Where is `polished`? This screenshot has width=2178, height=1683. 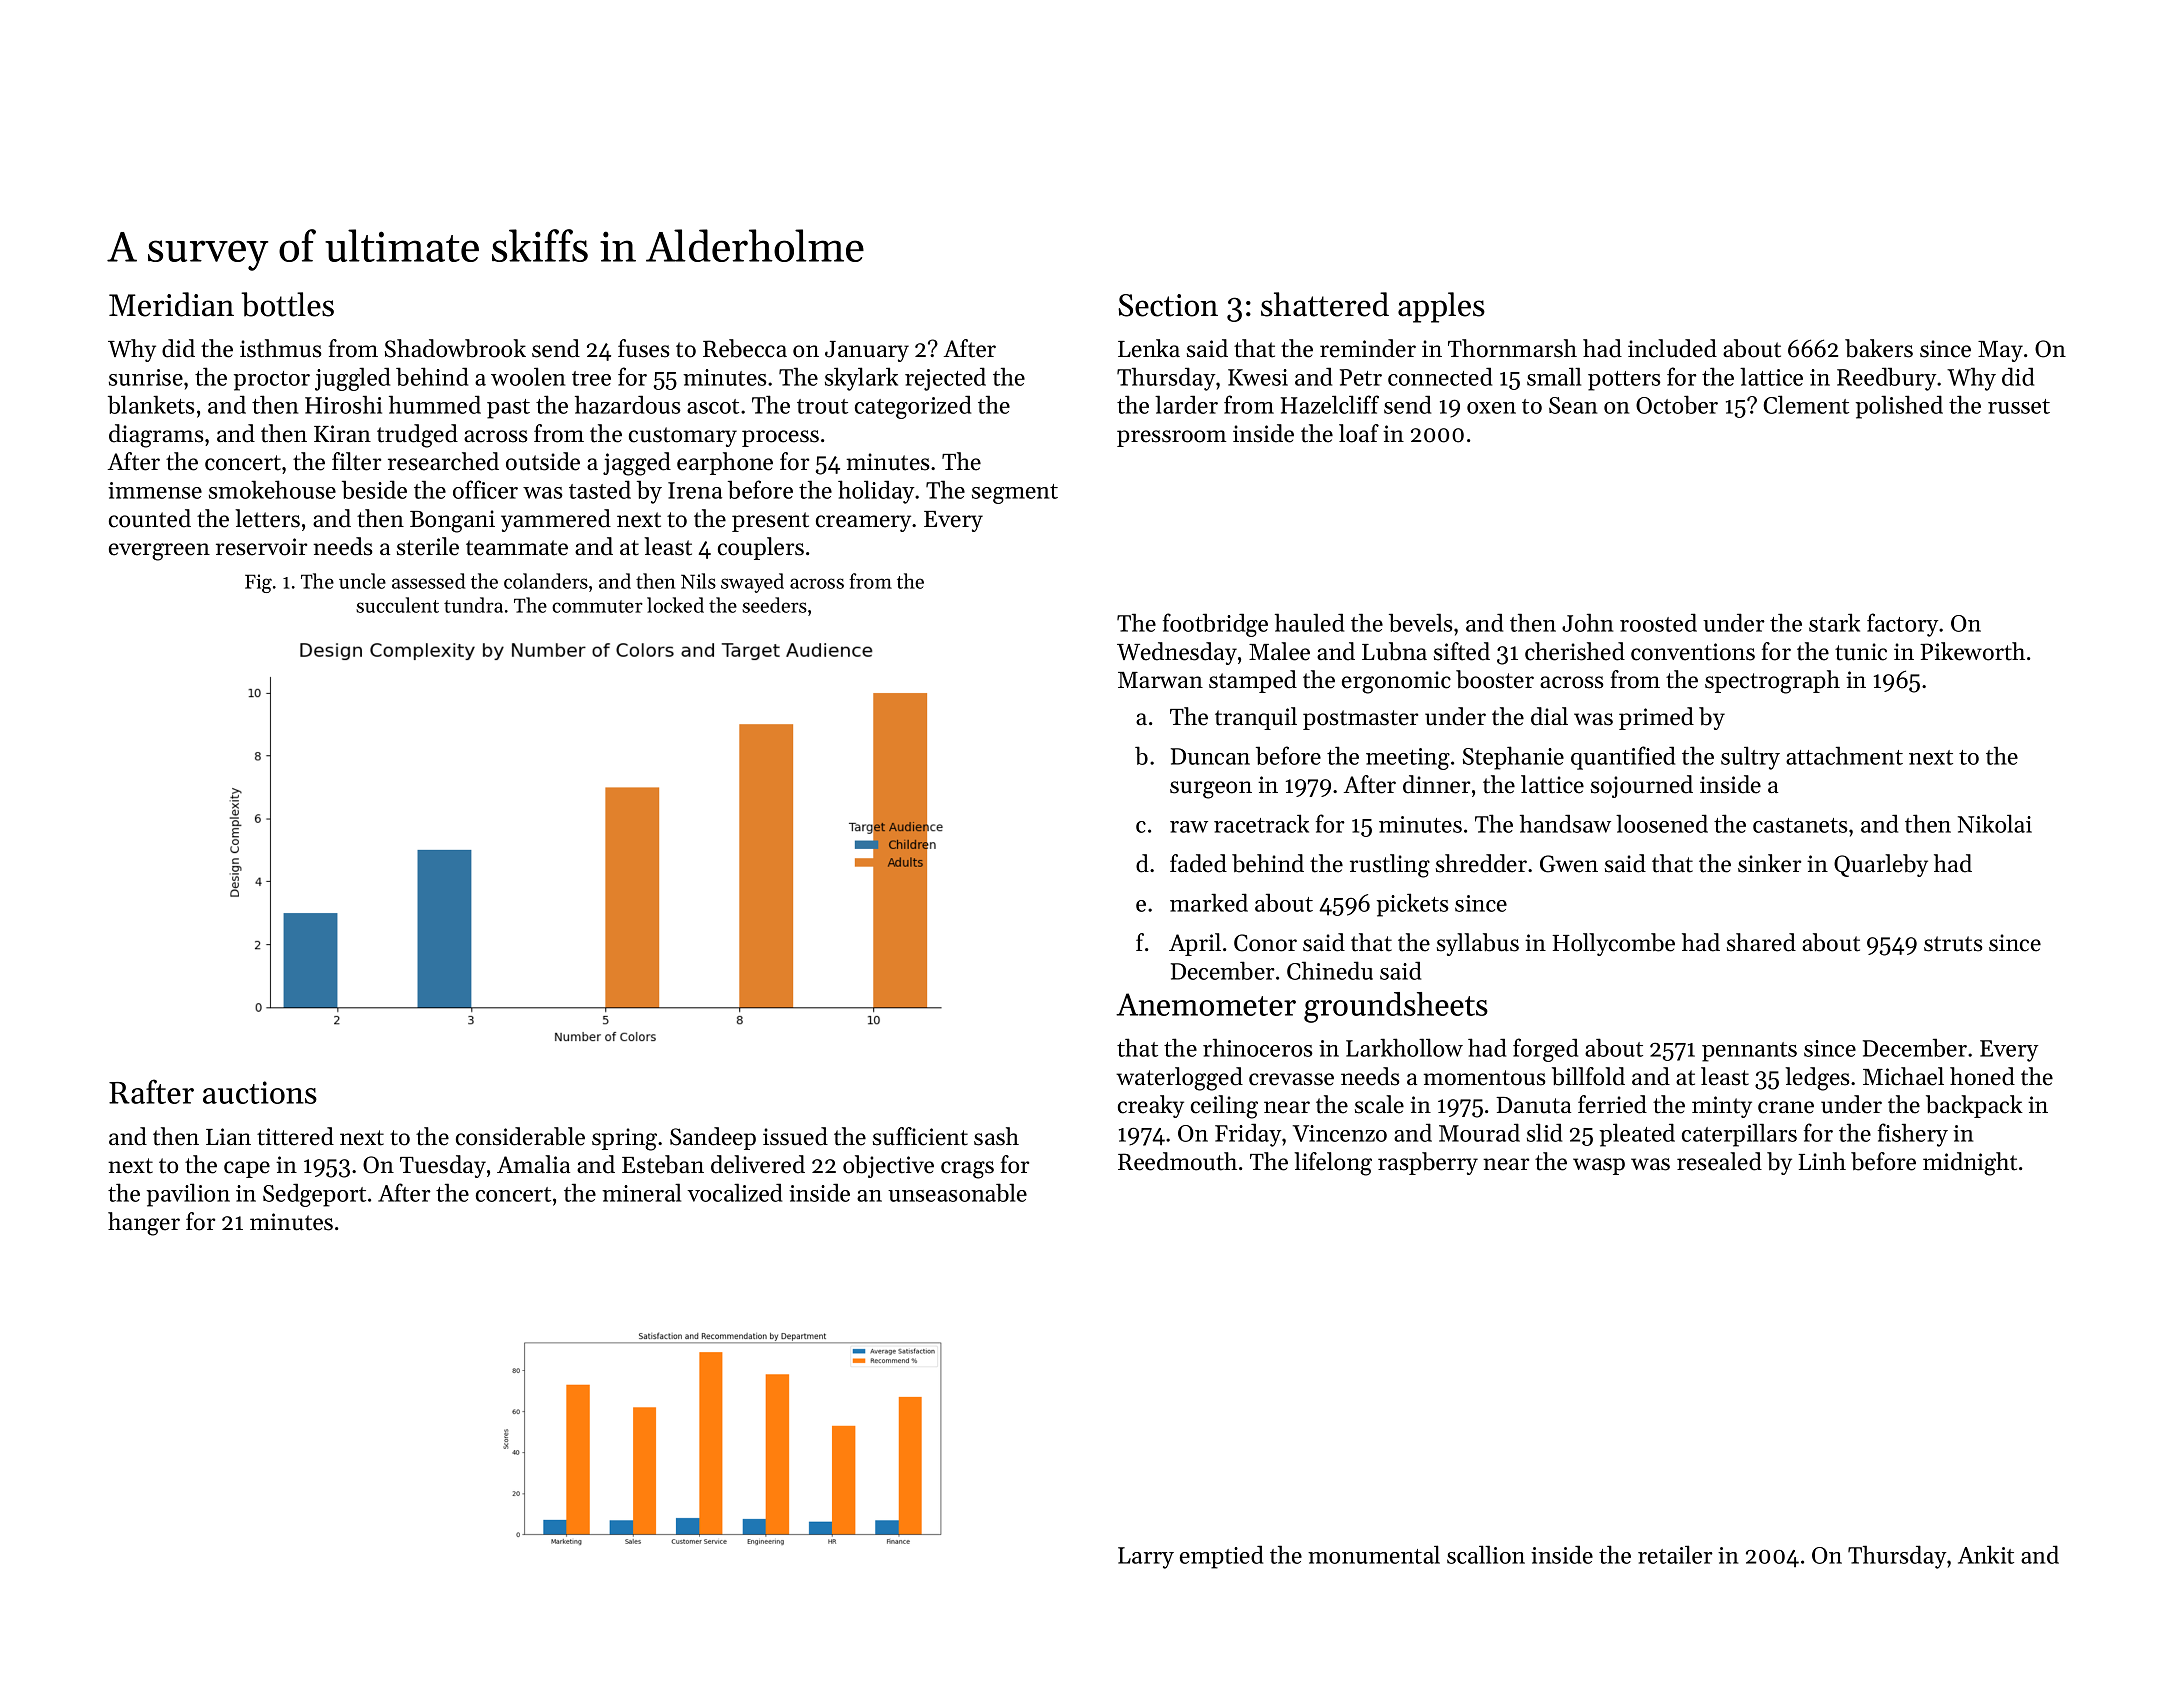
polished is located at coordinates (1899, 407).
